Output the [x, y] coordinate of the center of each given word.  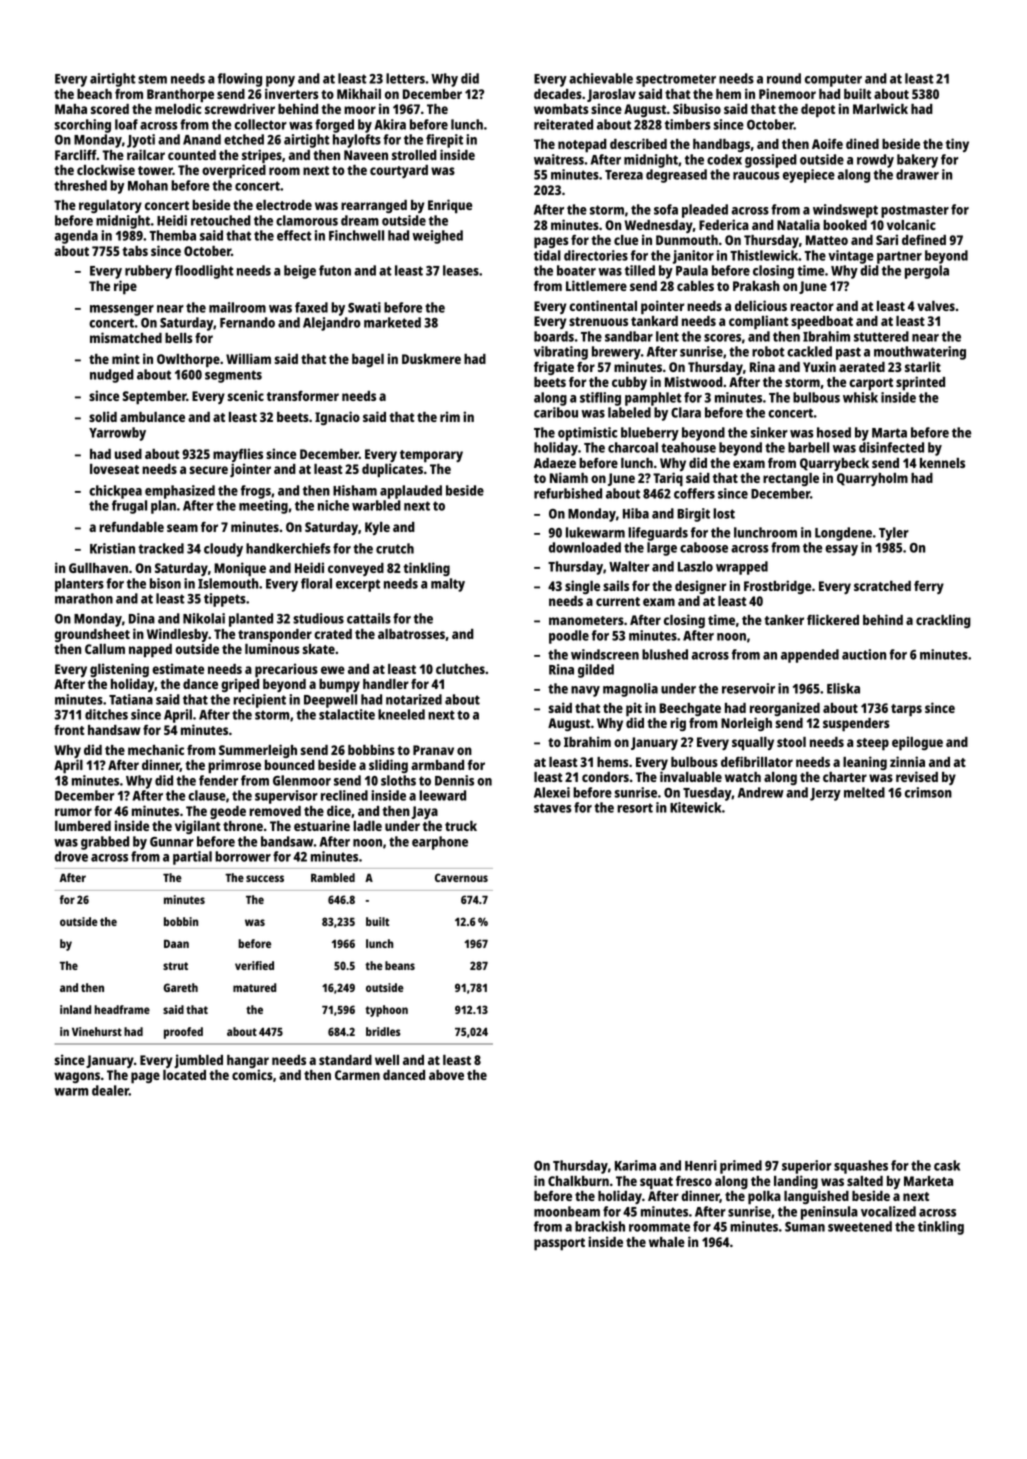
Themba [172, 235]
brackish [600, 1226]
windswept [845, 211]
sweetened [860, 1226]
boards [554, 336]
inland [75, 1009]
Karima [635, 1165]
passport [559, 1244]
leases [461, 270]
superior [806, 1167]
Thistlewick [764, 255]
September [154, 398]
